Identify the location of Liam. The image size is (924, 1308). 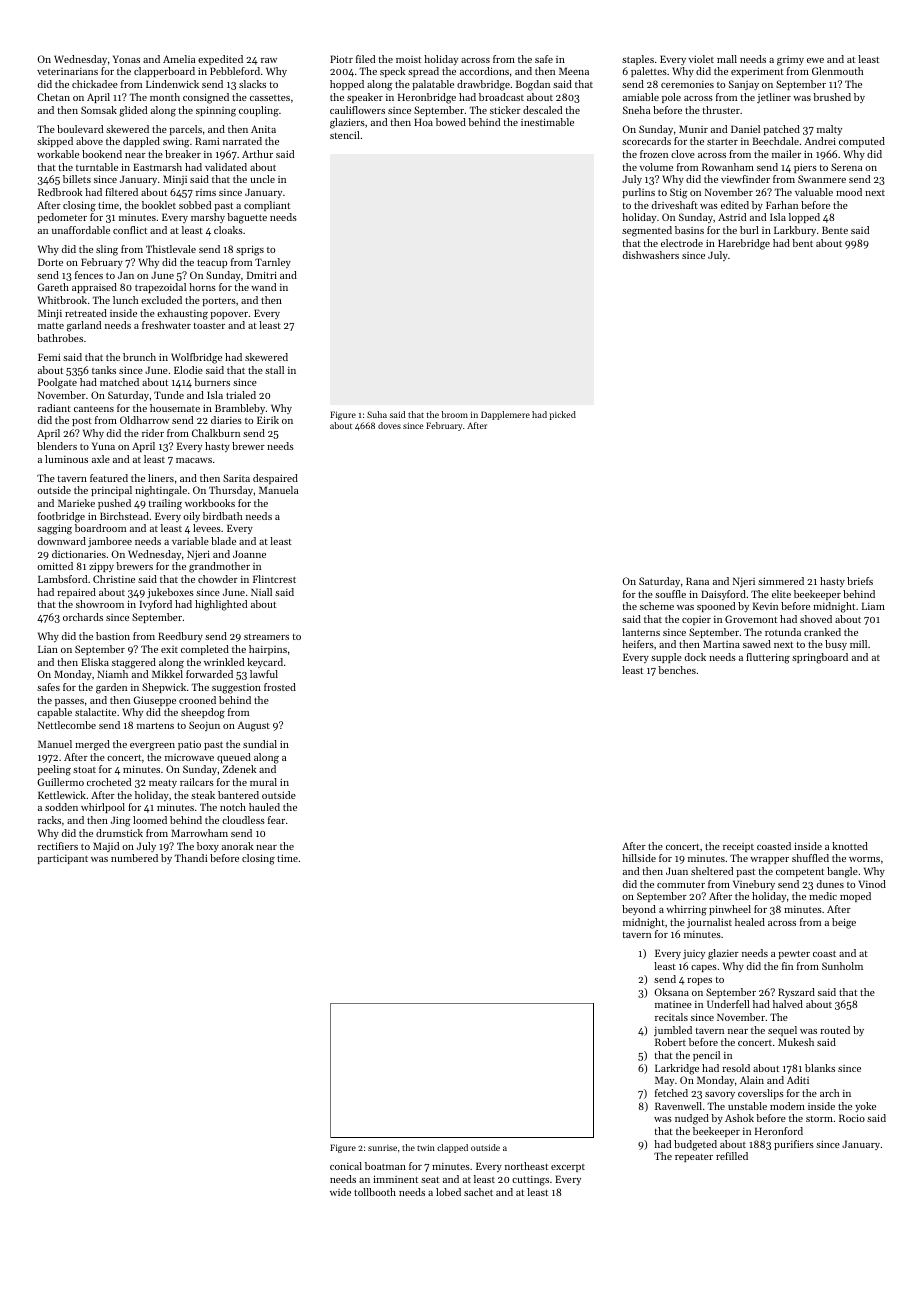
(873, 606).
